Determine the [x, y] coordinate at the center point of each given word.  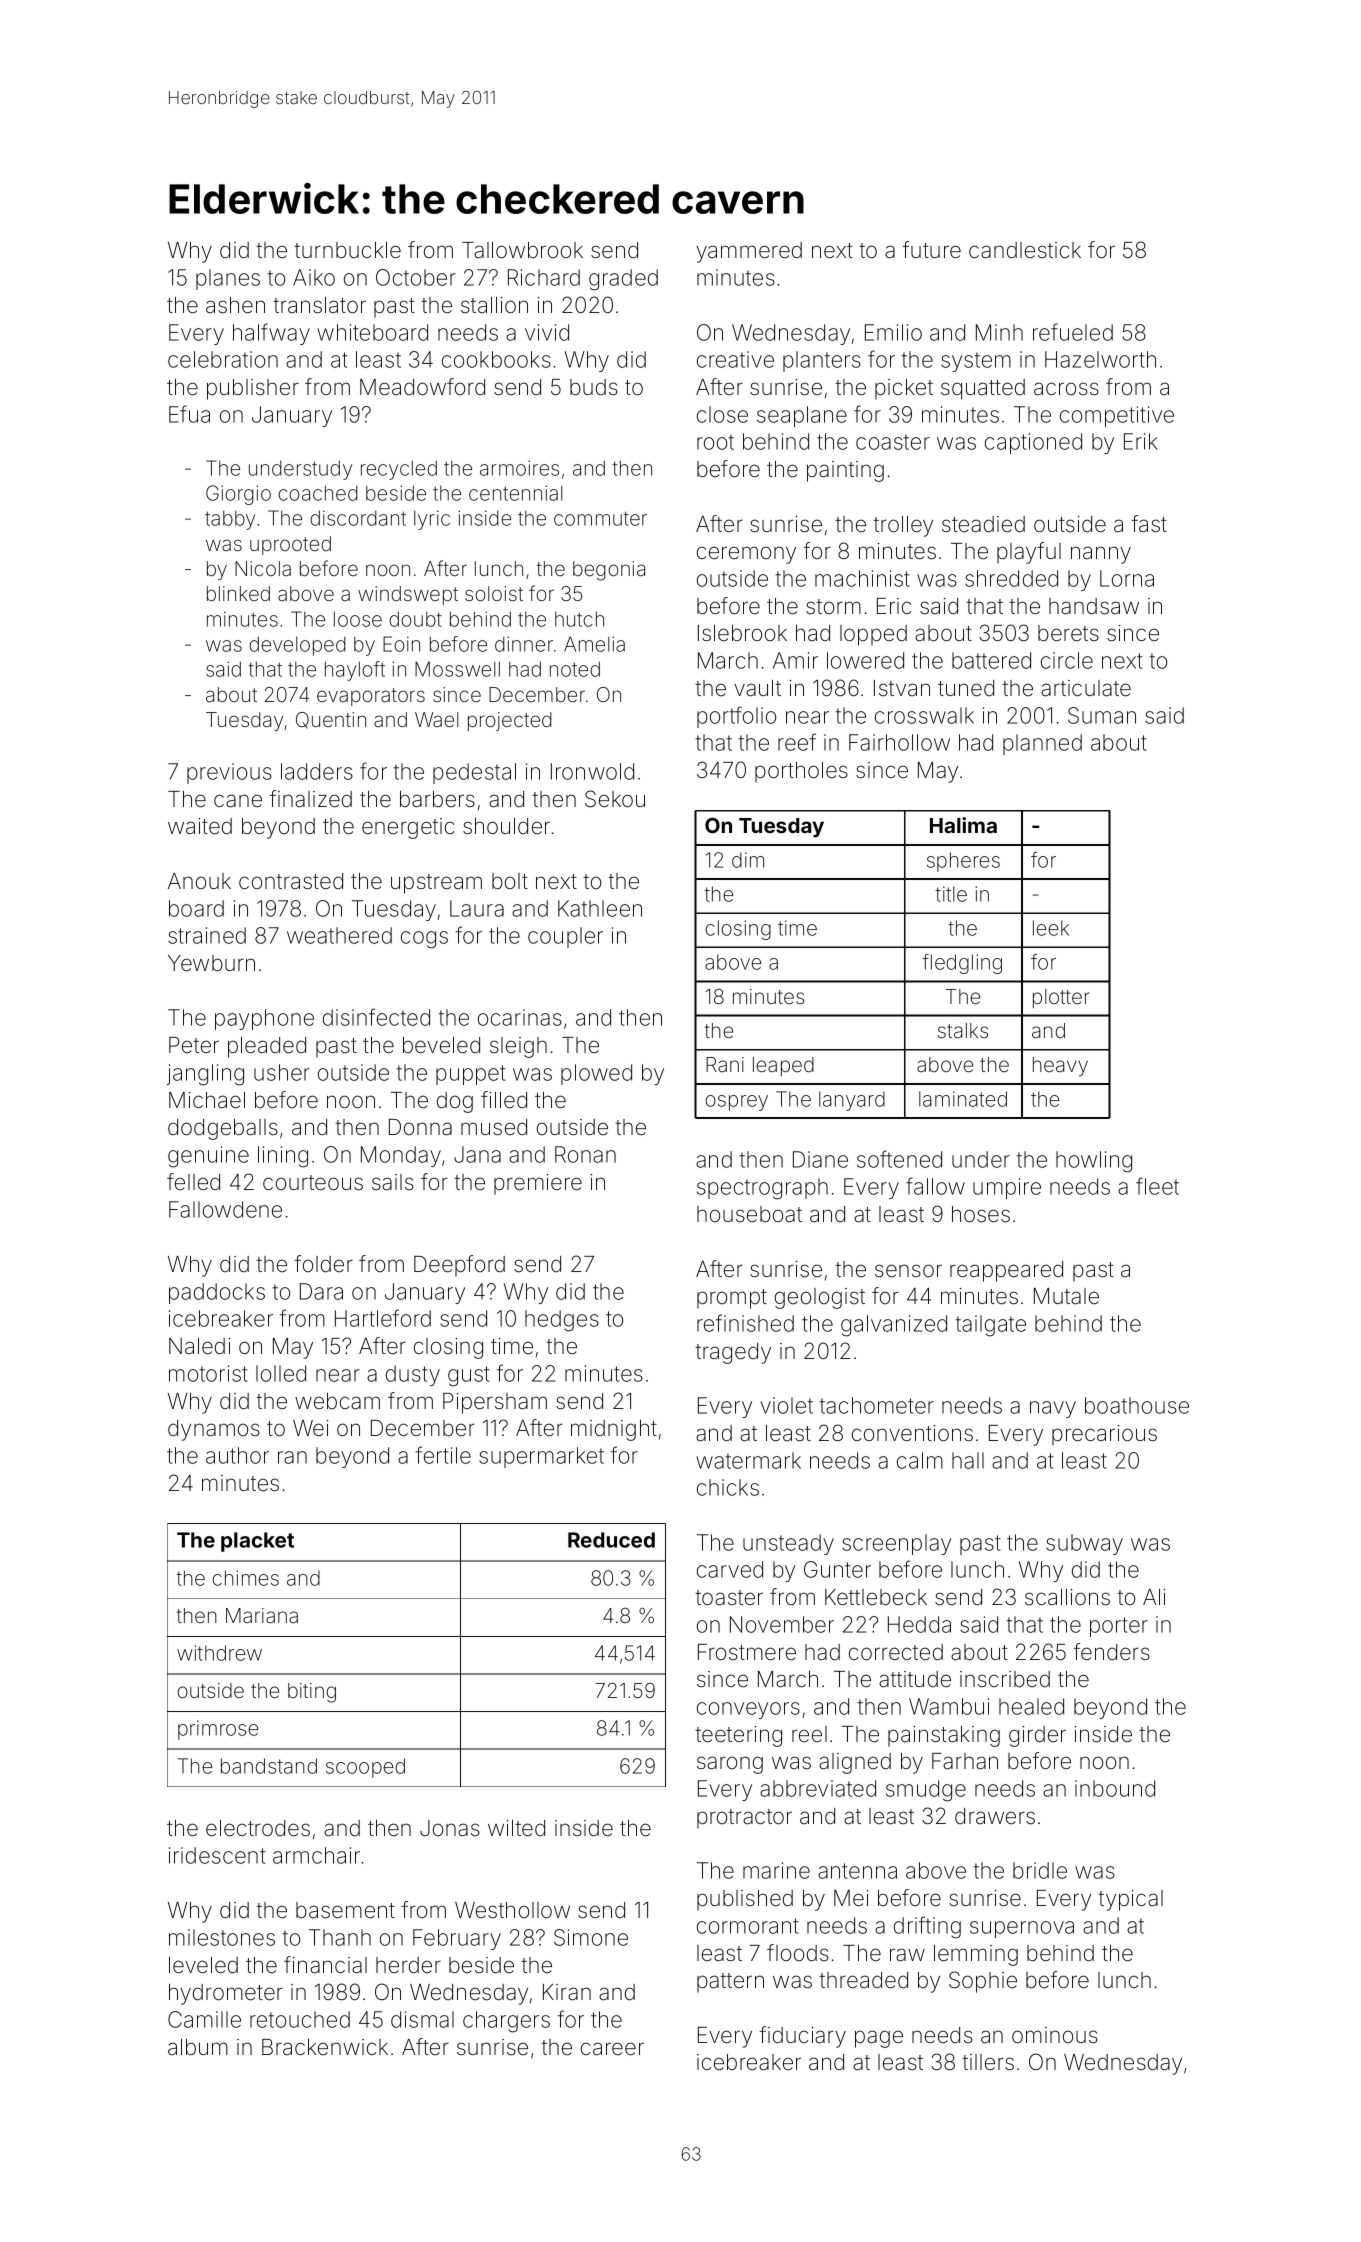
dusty [413, 1375]
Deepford [459, 1266]
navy [1053, 1409]
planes [228, 279]
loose [358, 619]
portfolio [736, 717]
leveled [203, 1965]
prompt [732, 1299]
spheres [963, 862]
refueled [1073, 332]
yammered [749, 252]
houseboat [749, 1214]
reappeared [1006, 1271]
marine [776, 1870]
